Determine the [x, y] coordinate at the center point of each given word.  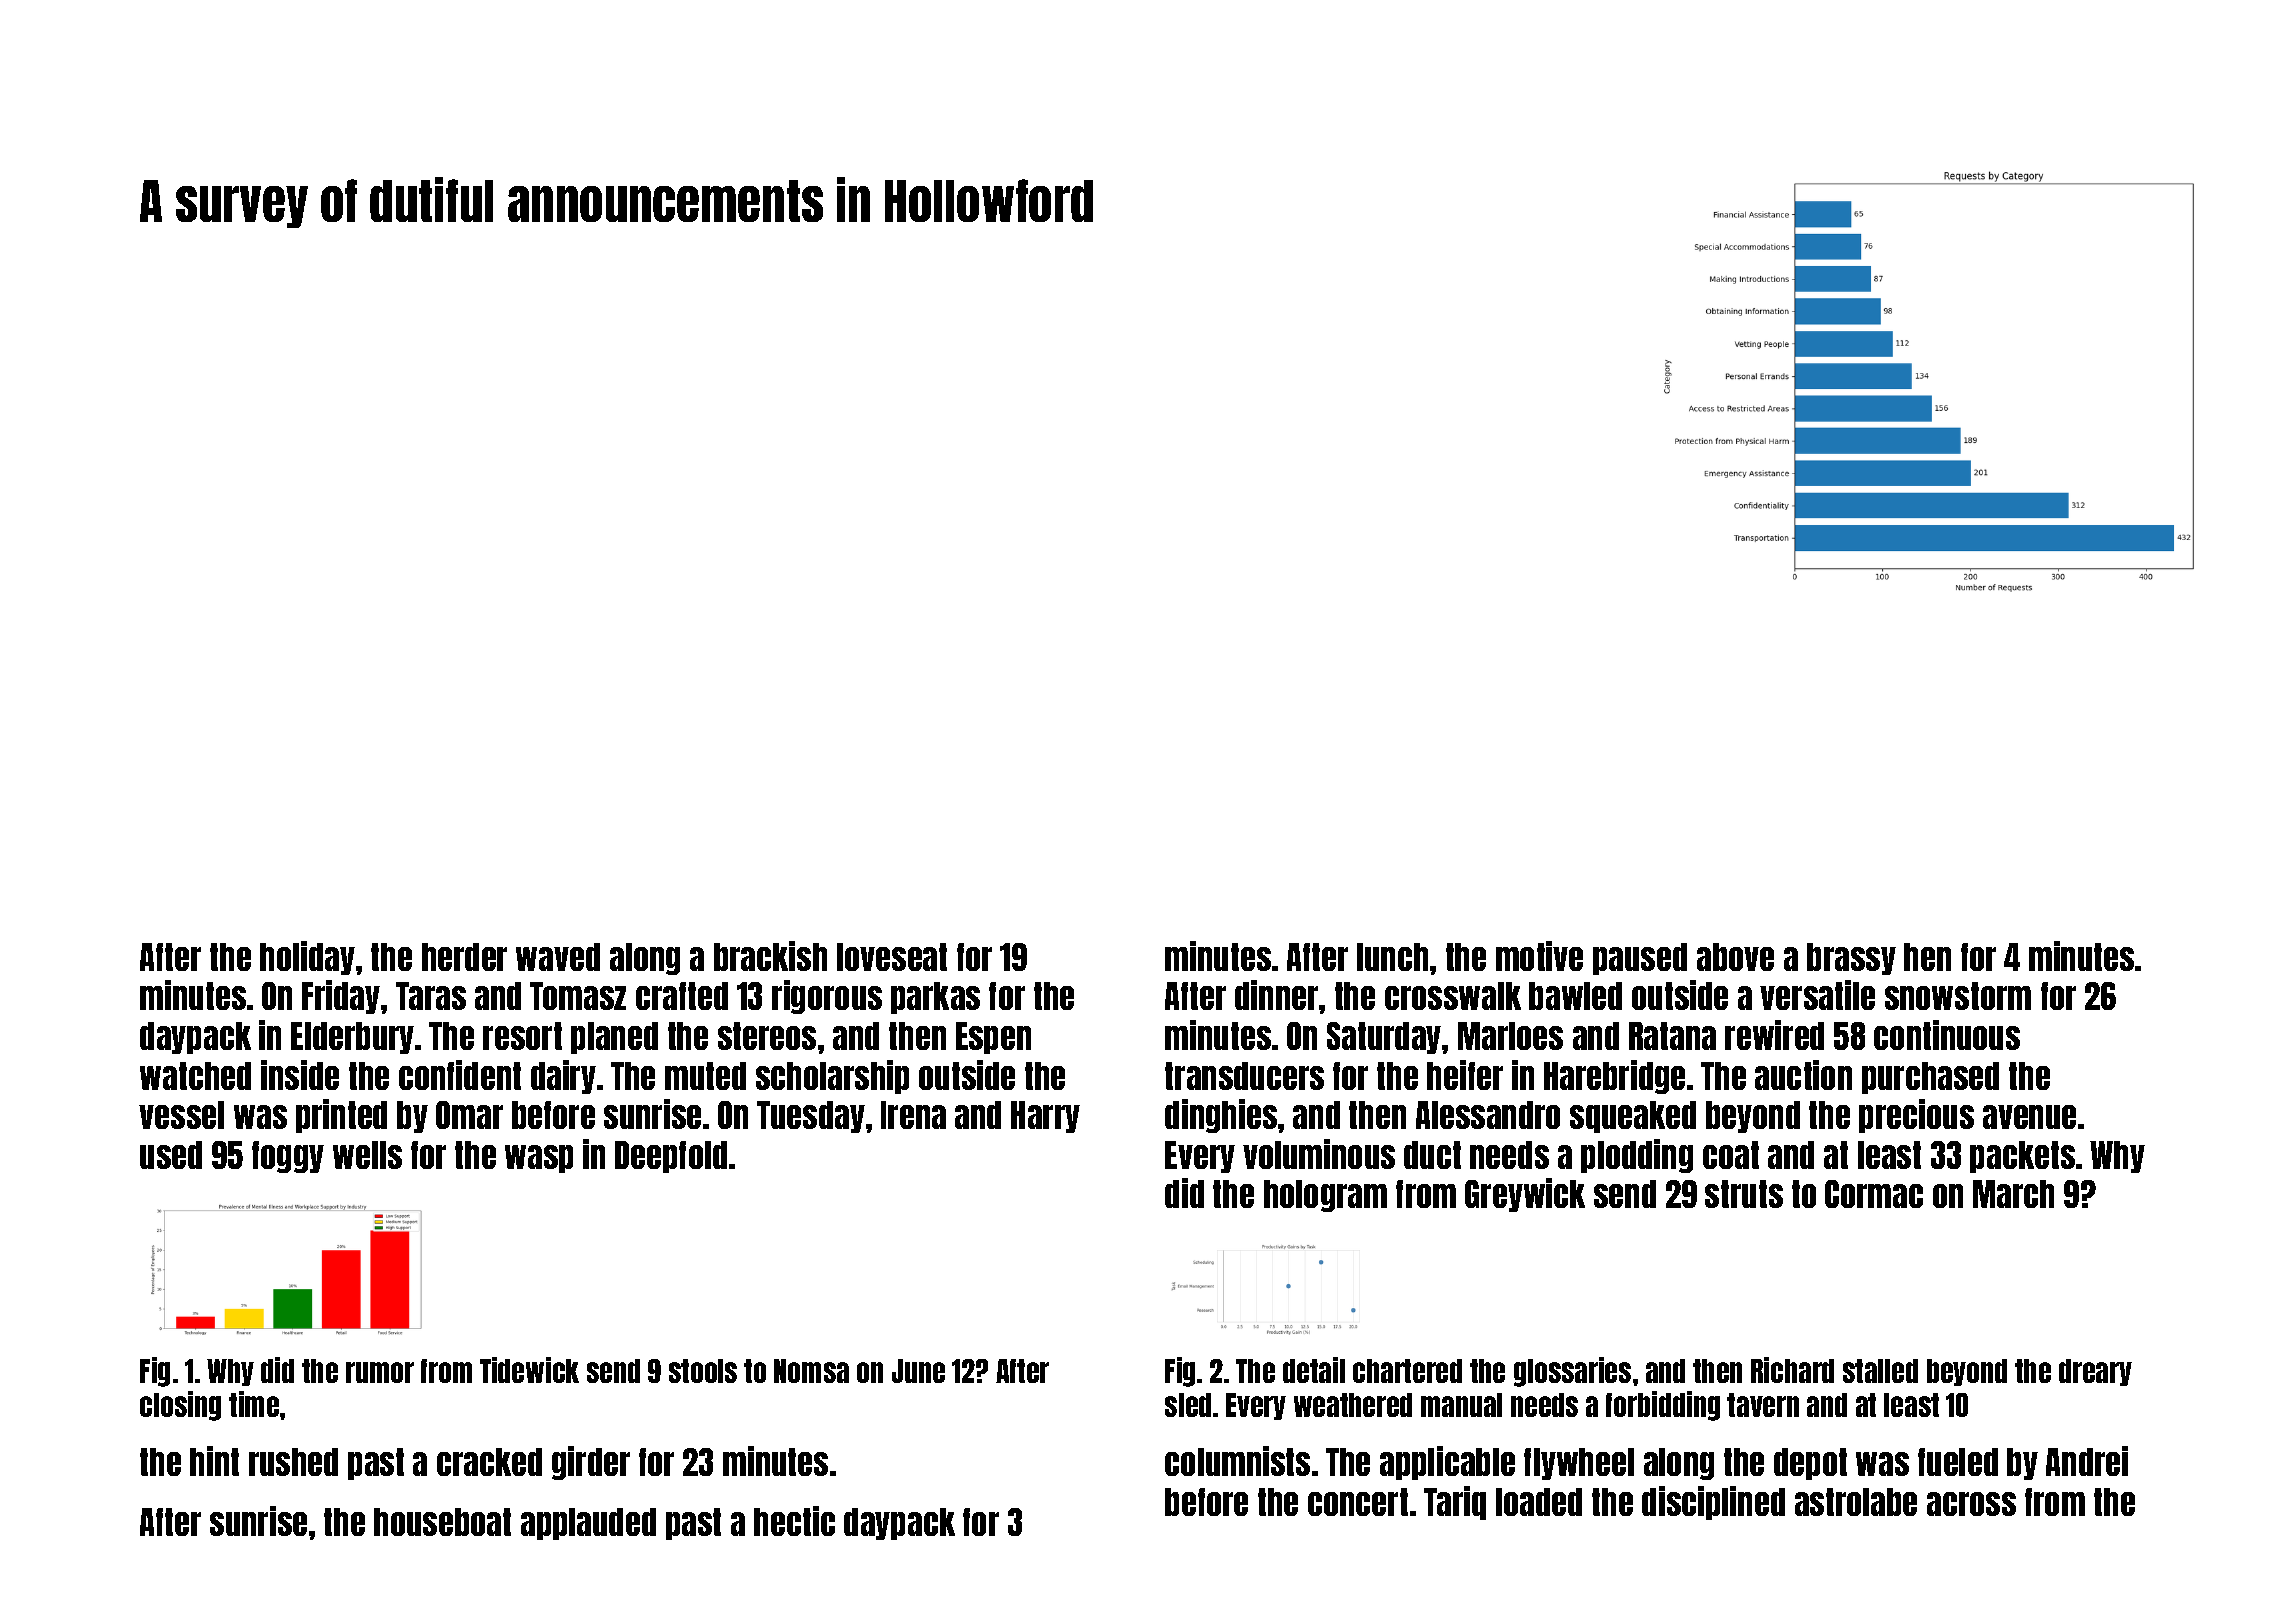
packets [2022, 1157]
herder [464, 957]
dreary [2095, 1372]
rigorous [827, 997]
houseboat [442, 1522]
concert [1358, 1502]
